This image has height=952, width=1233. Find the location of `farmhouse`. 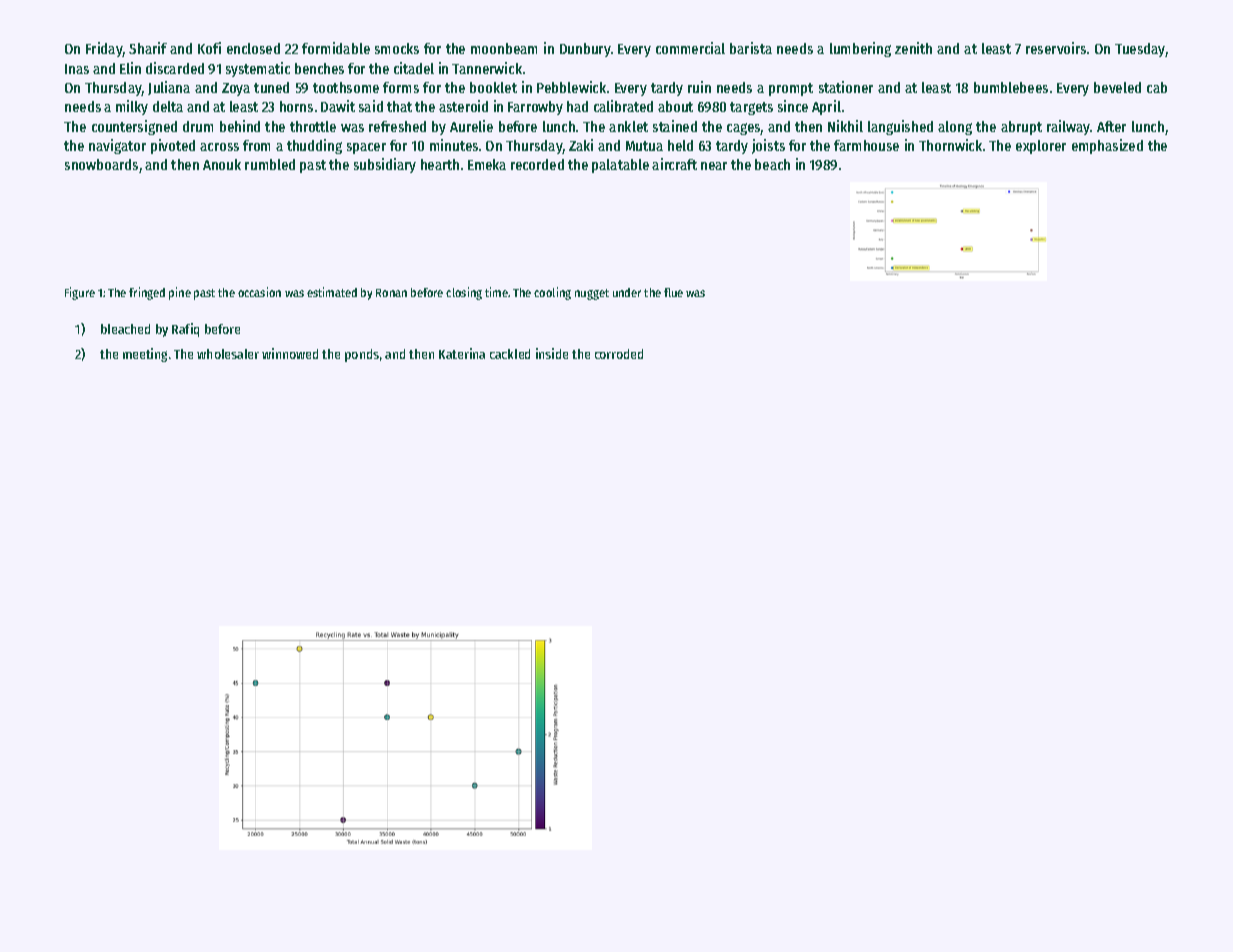

farmhouse is located at coordinates (866, 145).
